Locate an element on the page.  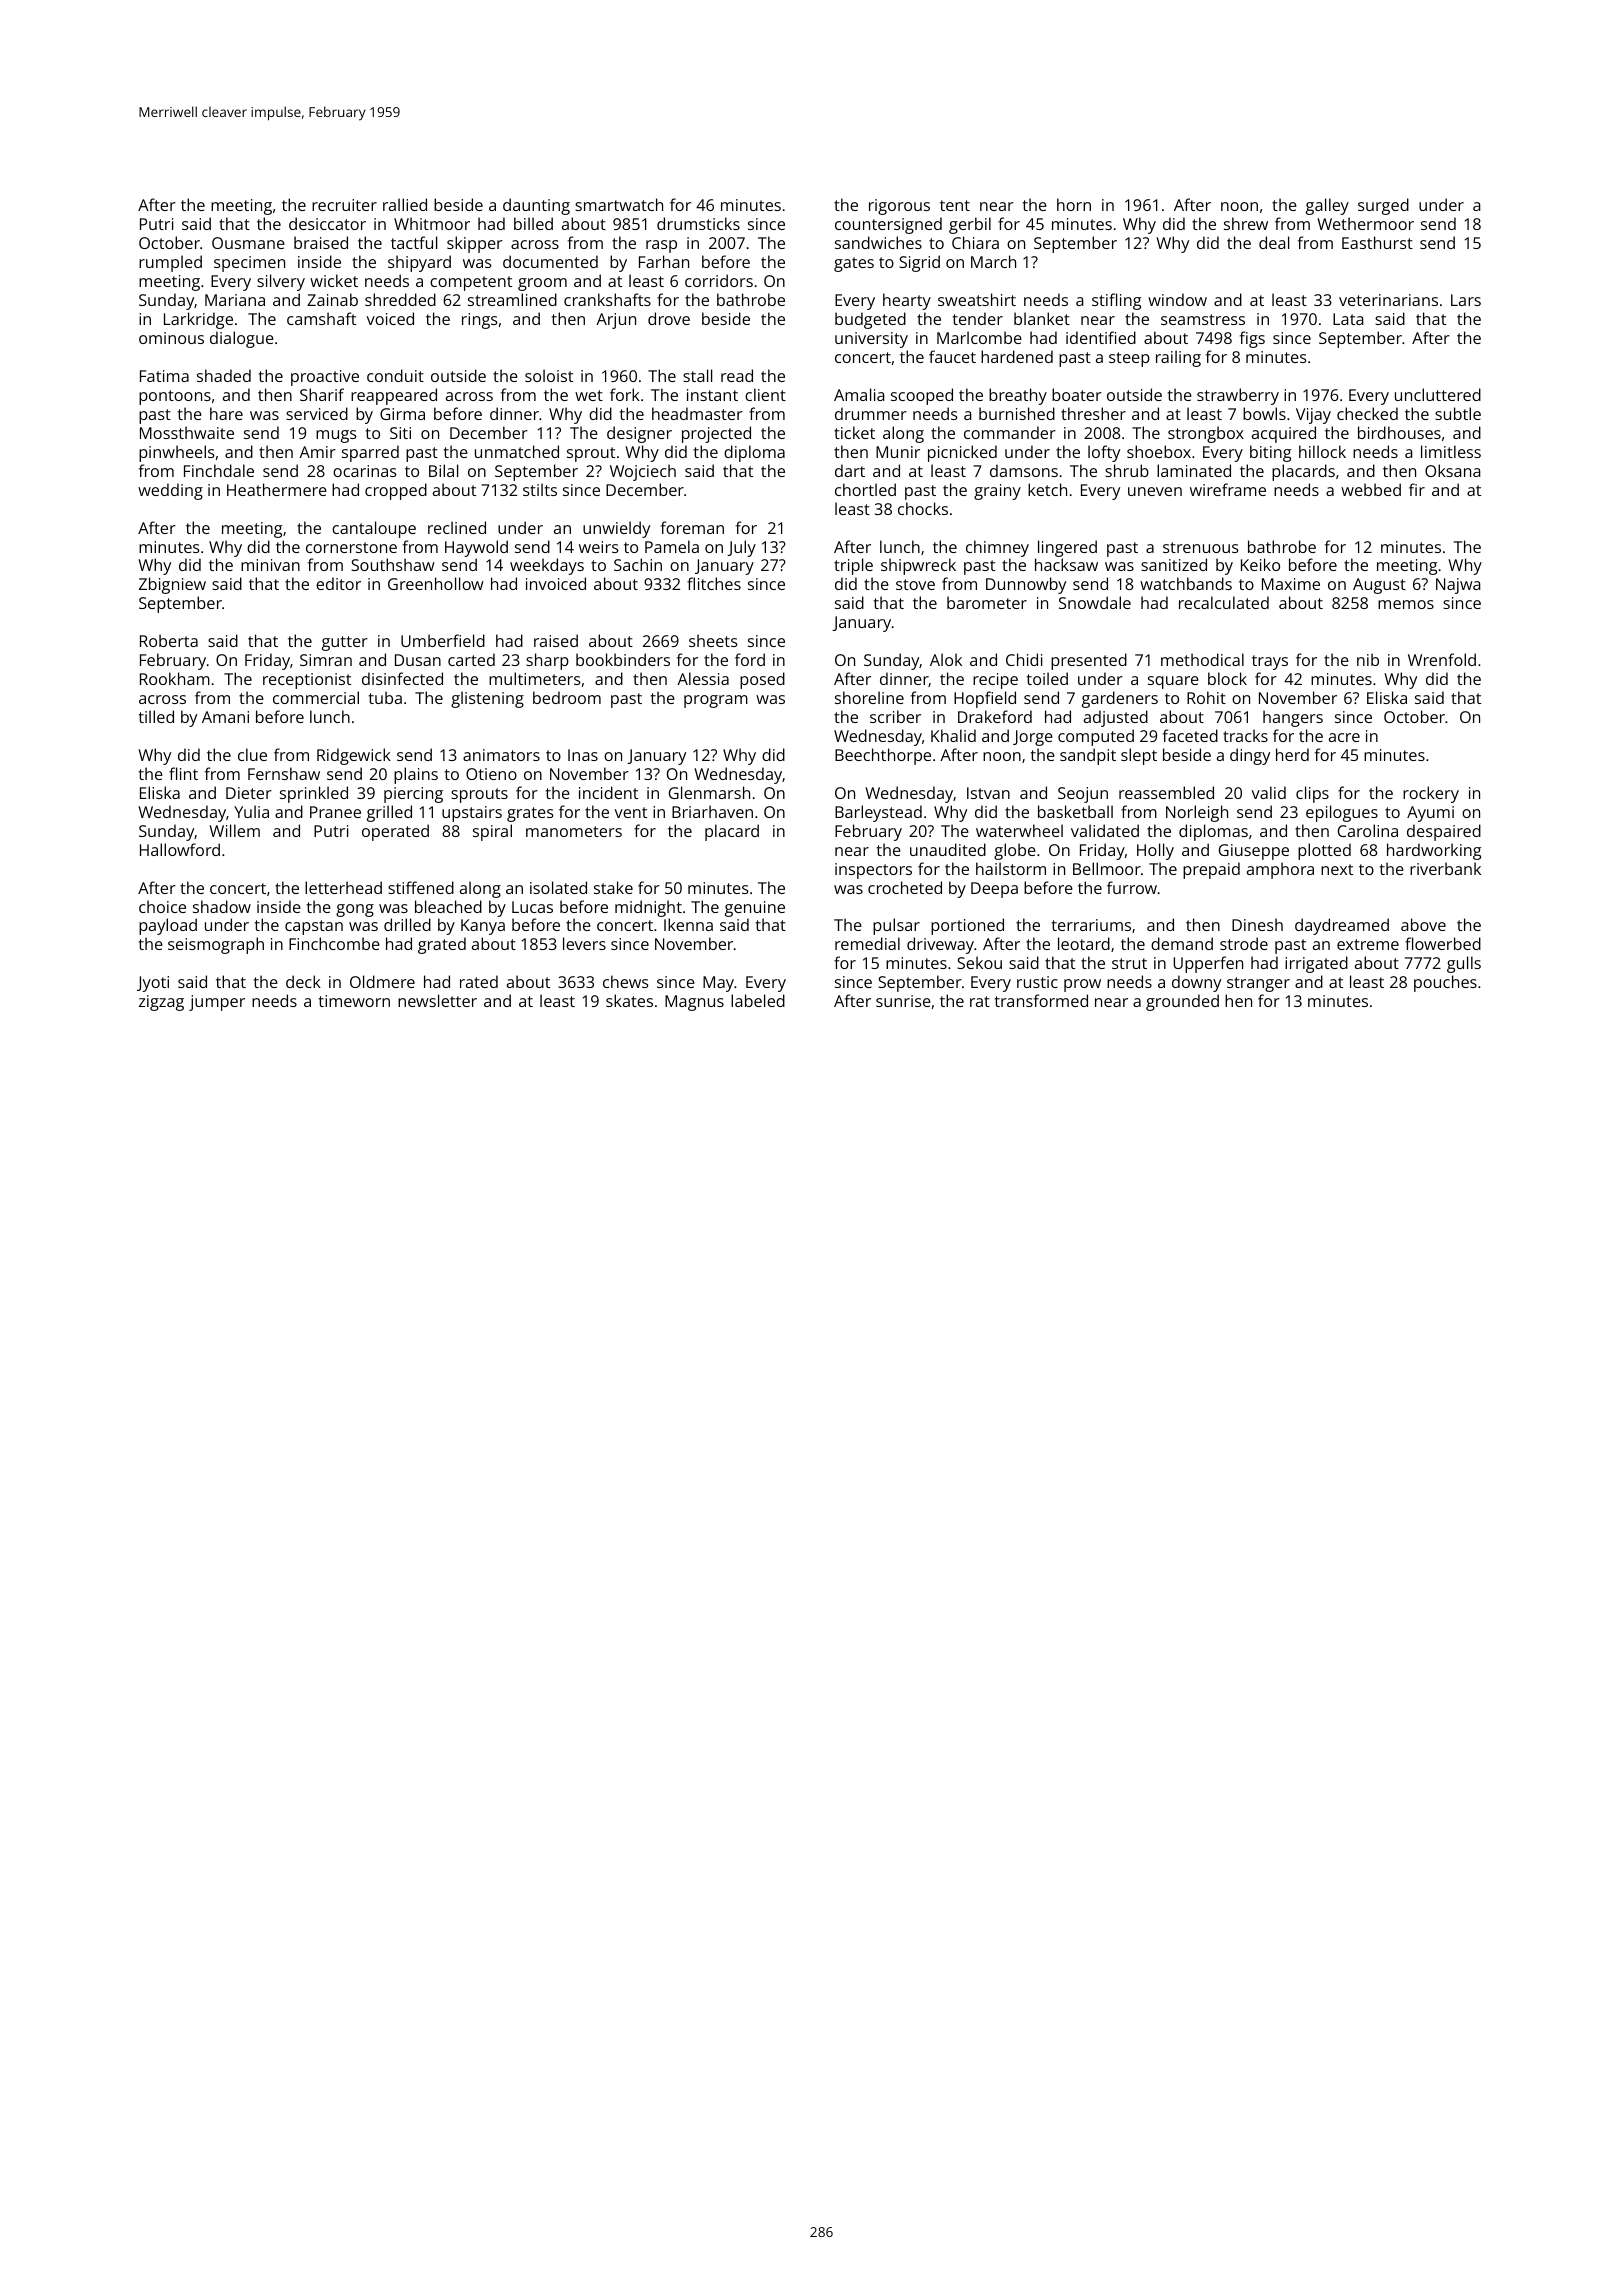
rings is located at coordinates (480, 321).
